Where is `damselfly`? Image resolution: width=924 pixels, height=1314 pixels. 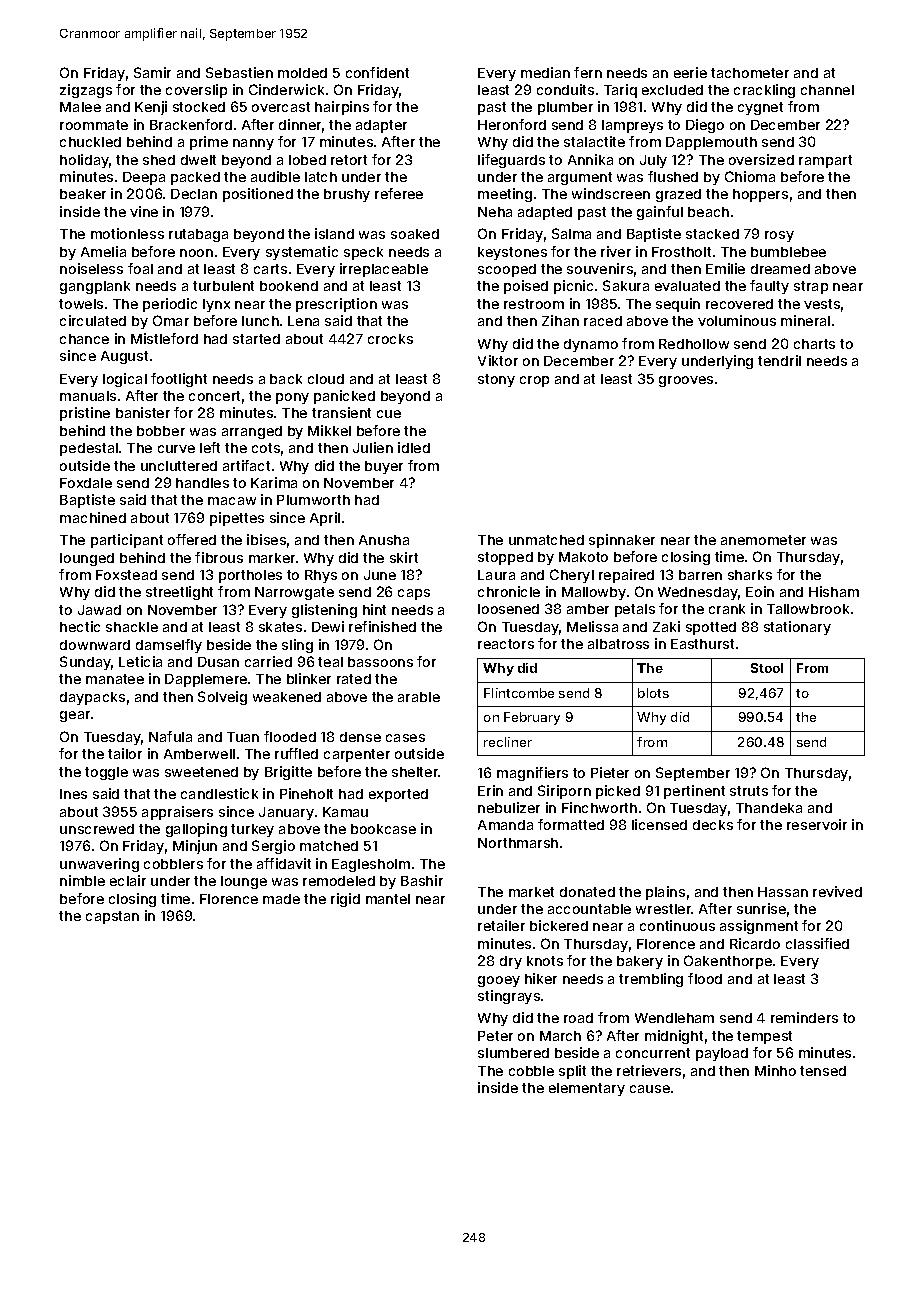 damselfly is located at coordinates (169, 646).
